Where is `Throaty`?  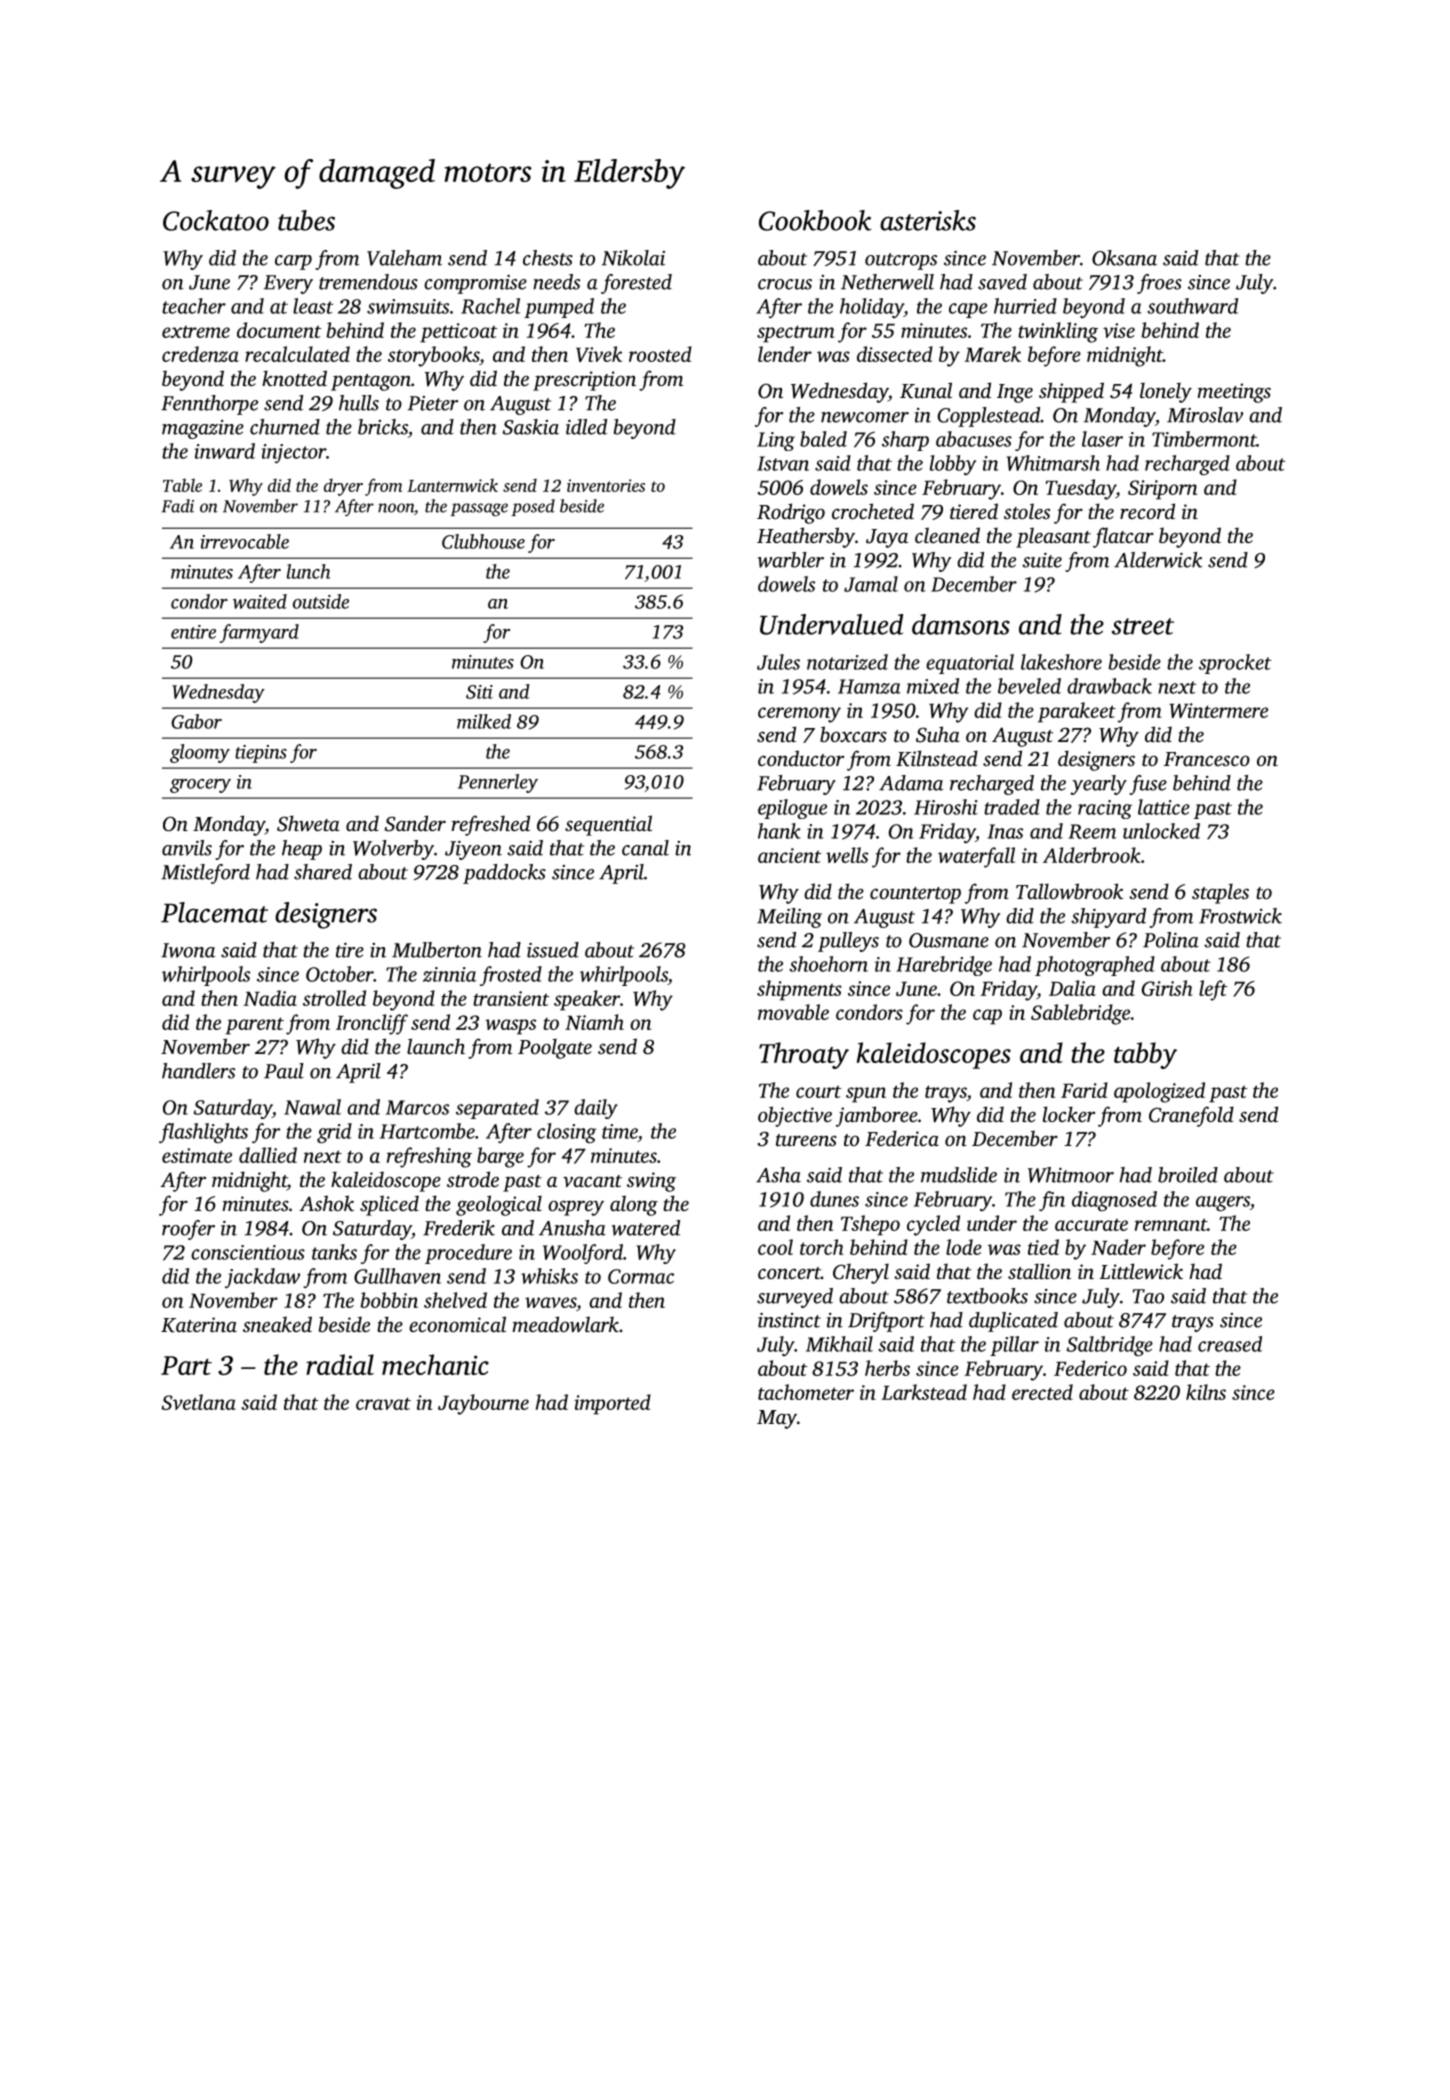
Throaty is located at coordinates (804, 1055).
